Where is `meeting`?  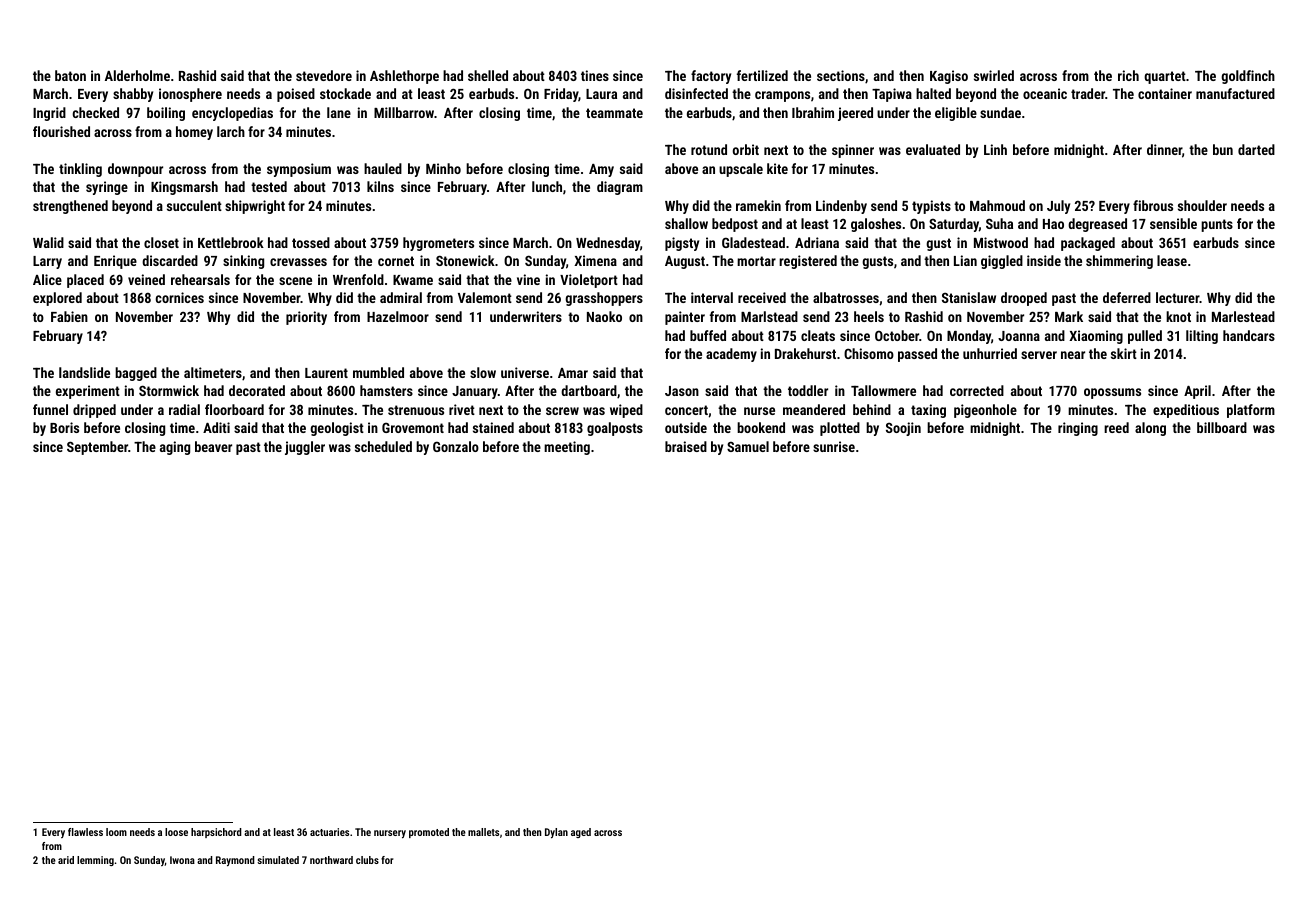 meeting is located at coordinates (567, 448).
